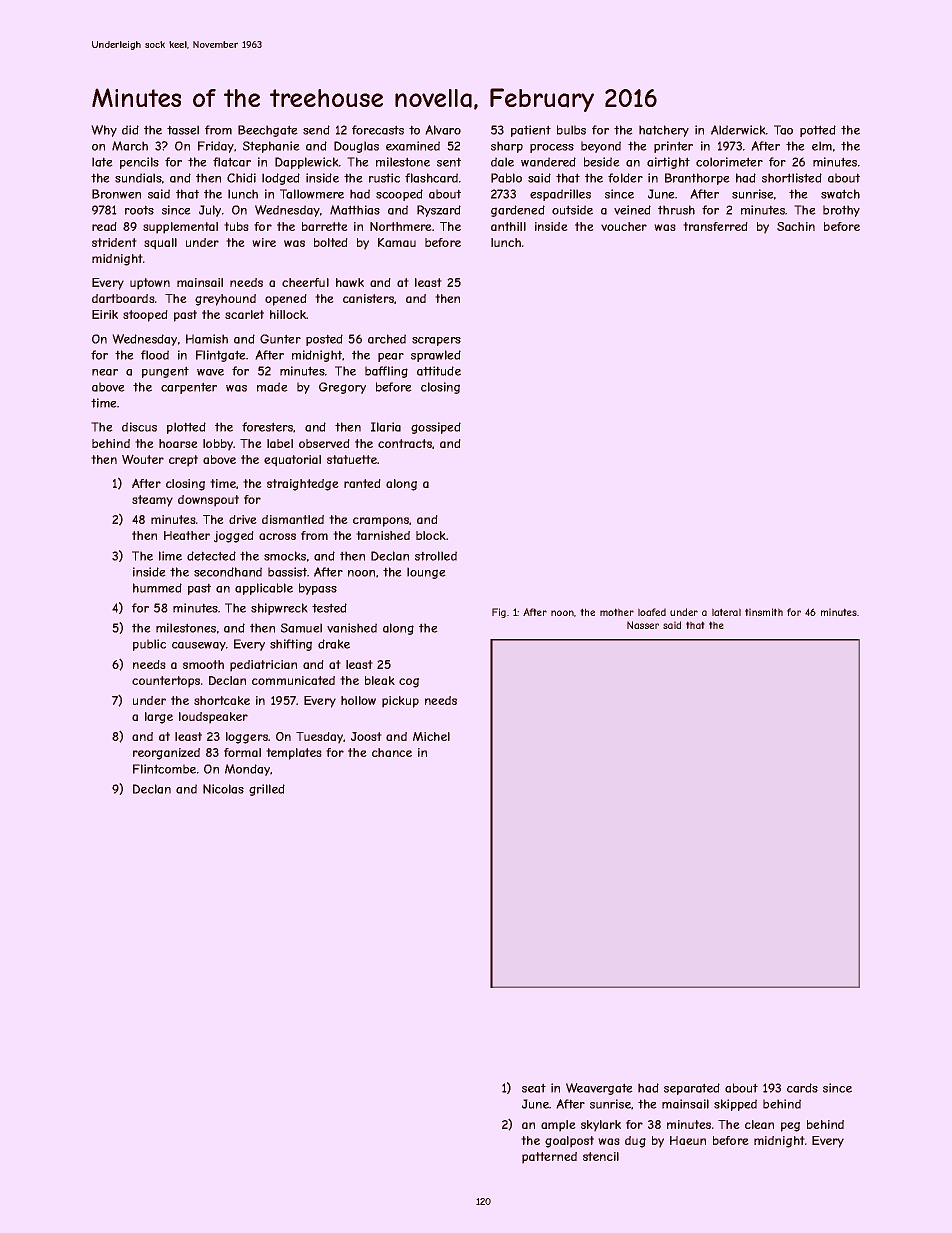 This screenshot has width=952, height=1233. I want to click on mother, so click(617, 612).
